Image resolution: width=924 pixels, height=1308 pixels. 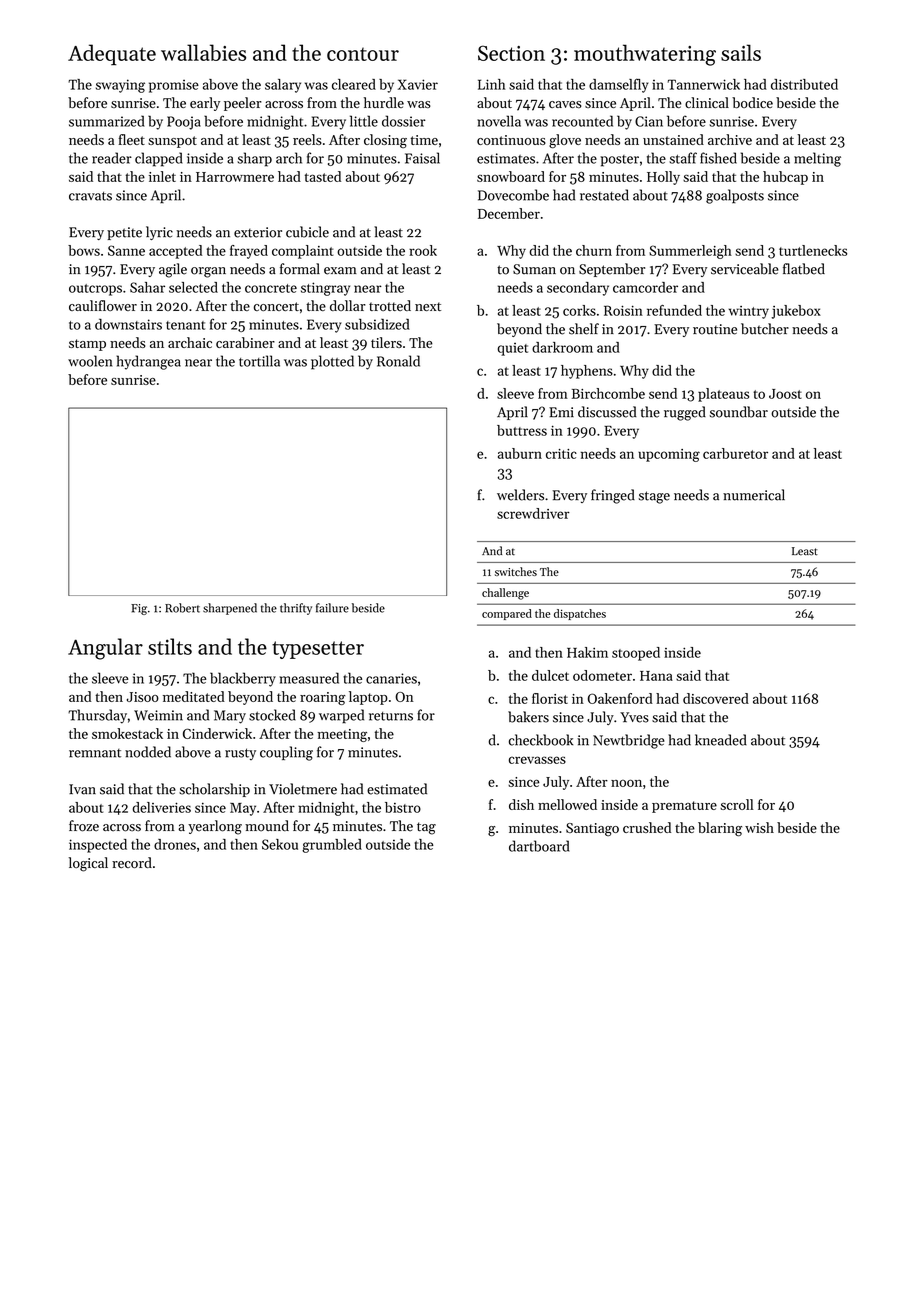 What do you see at coordinates (88, 864) in the document?
I see `logical` at bounding box center [88, 864].
